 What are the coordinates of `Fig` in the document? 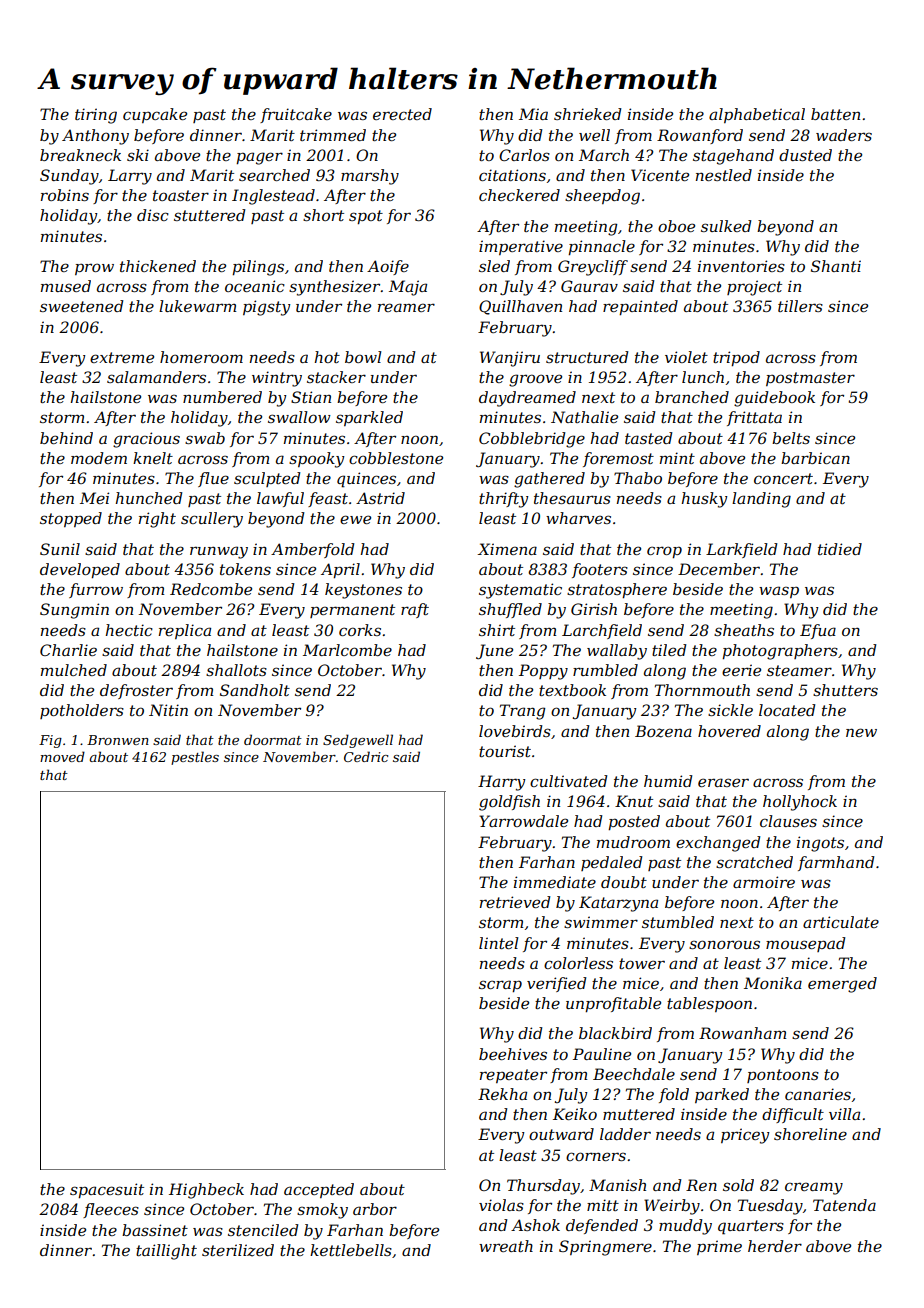 It's located at (50, 741).
